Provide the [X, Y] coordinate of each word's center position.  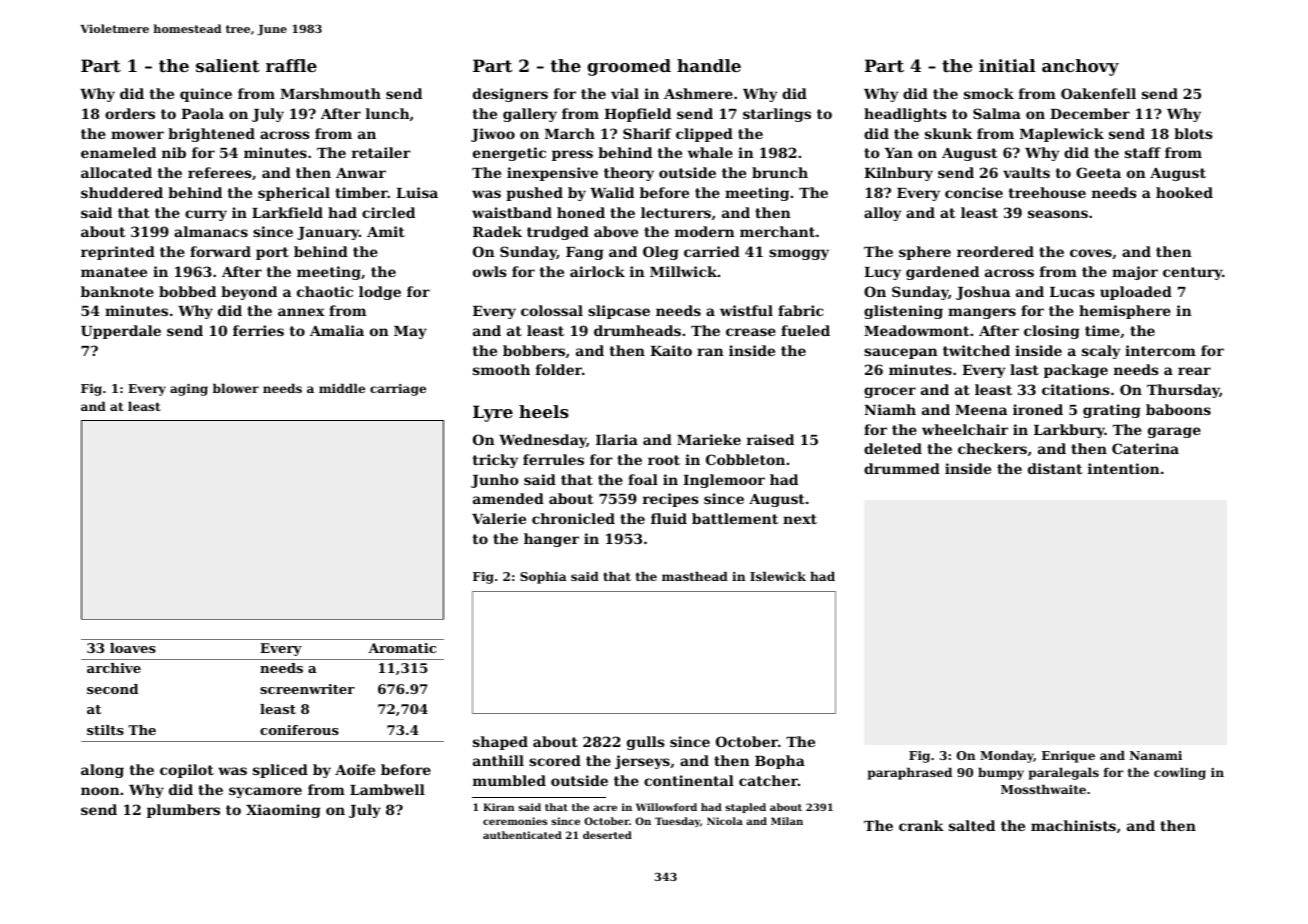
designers [510, 95]
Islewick [778, 576]
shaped [500, 743]
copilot [187, 771]
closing [1052, 332]
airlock [597, 271]
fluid [669, 518]
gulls [646, 743]
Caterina [1145, 448]
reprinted [118, 253]
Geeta [1098, 172]
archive [114, 668]
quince [206, 95]
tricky [495, 461]
